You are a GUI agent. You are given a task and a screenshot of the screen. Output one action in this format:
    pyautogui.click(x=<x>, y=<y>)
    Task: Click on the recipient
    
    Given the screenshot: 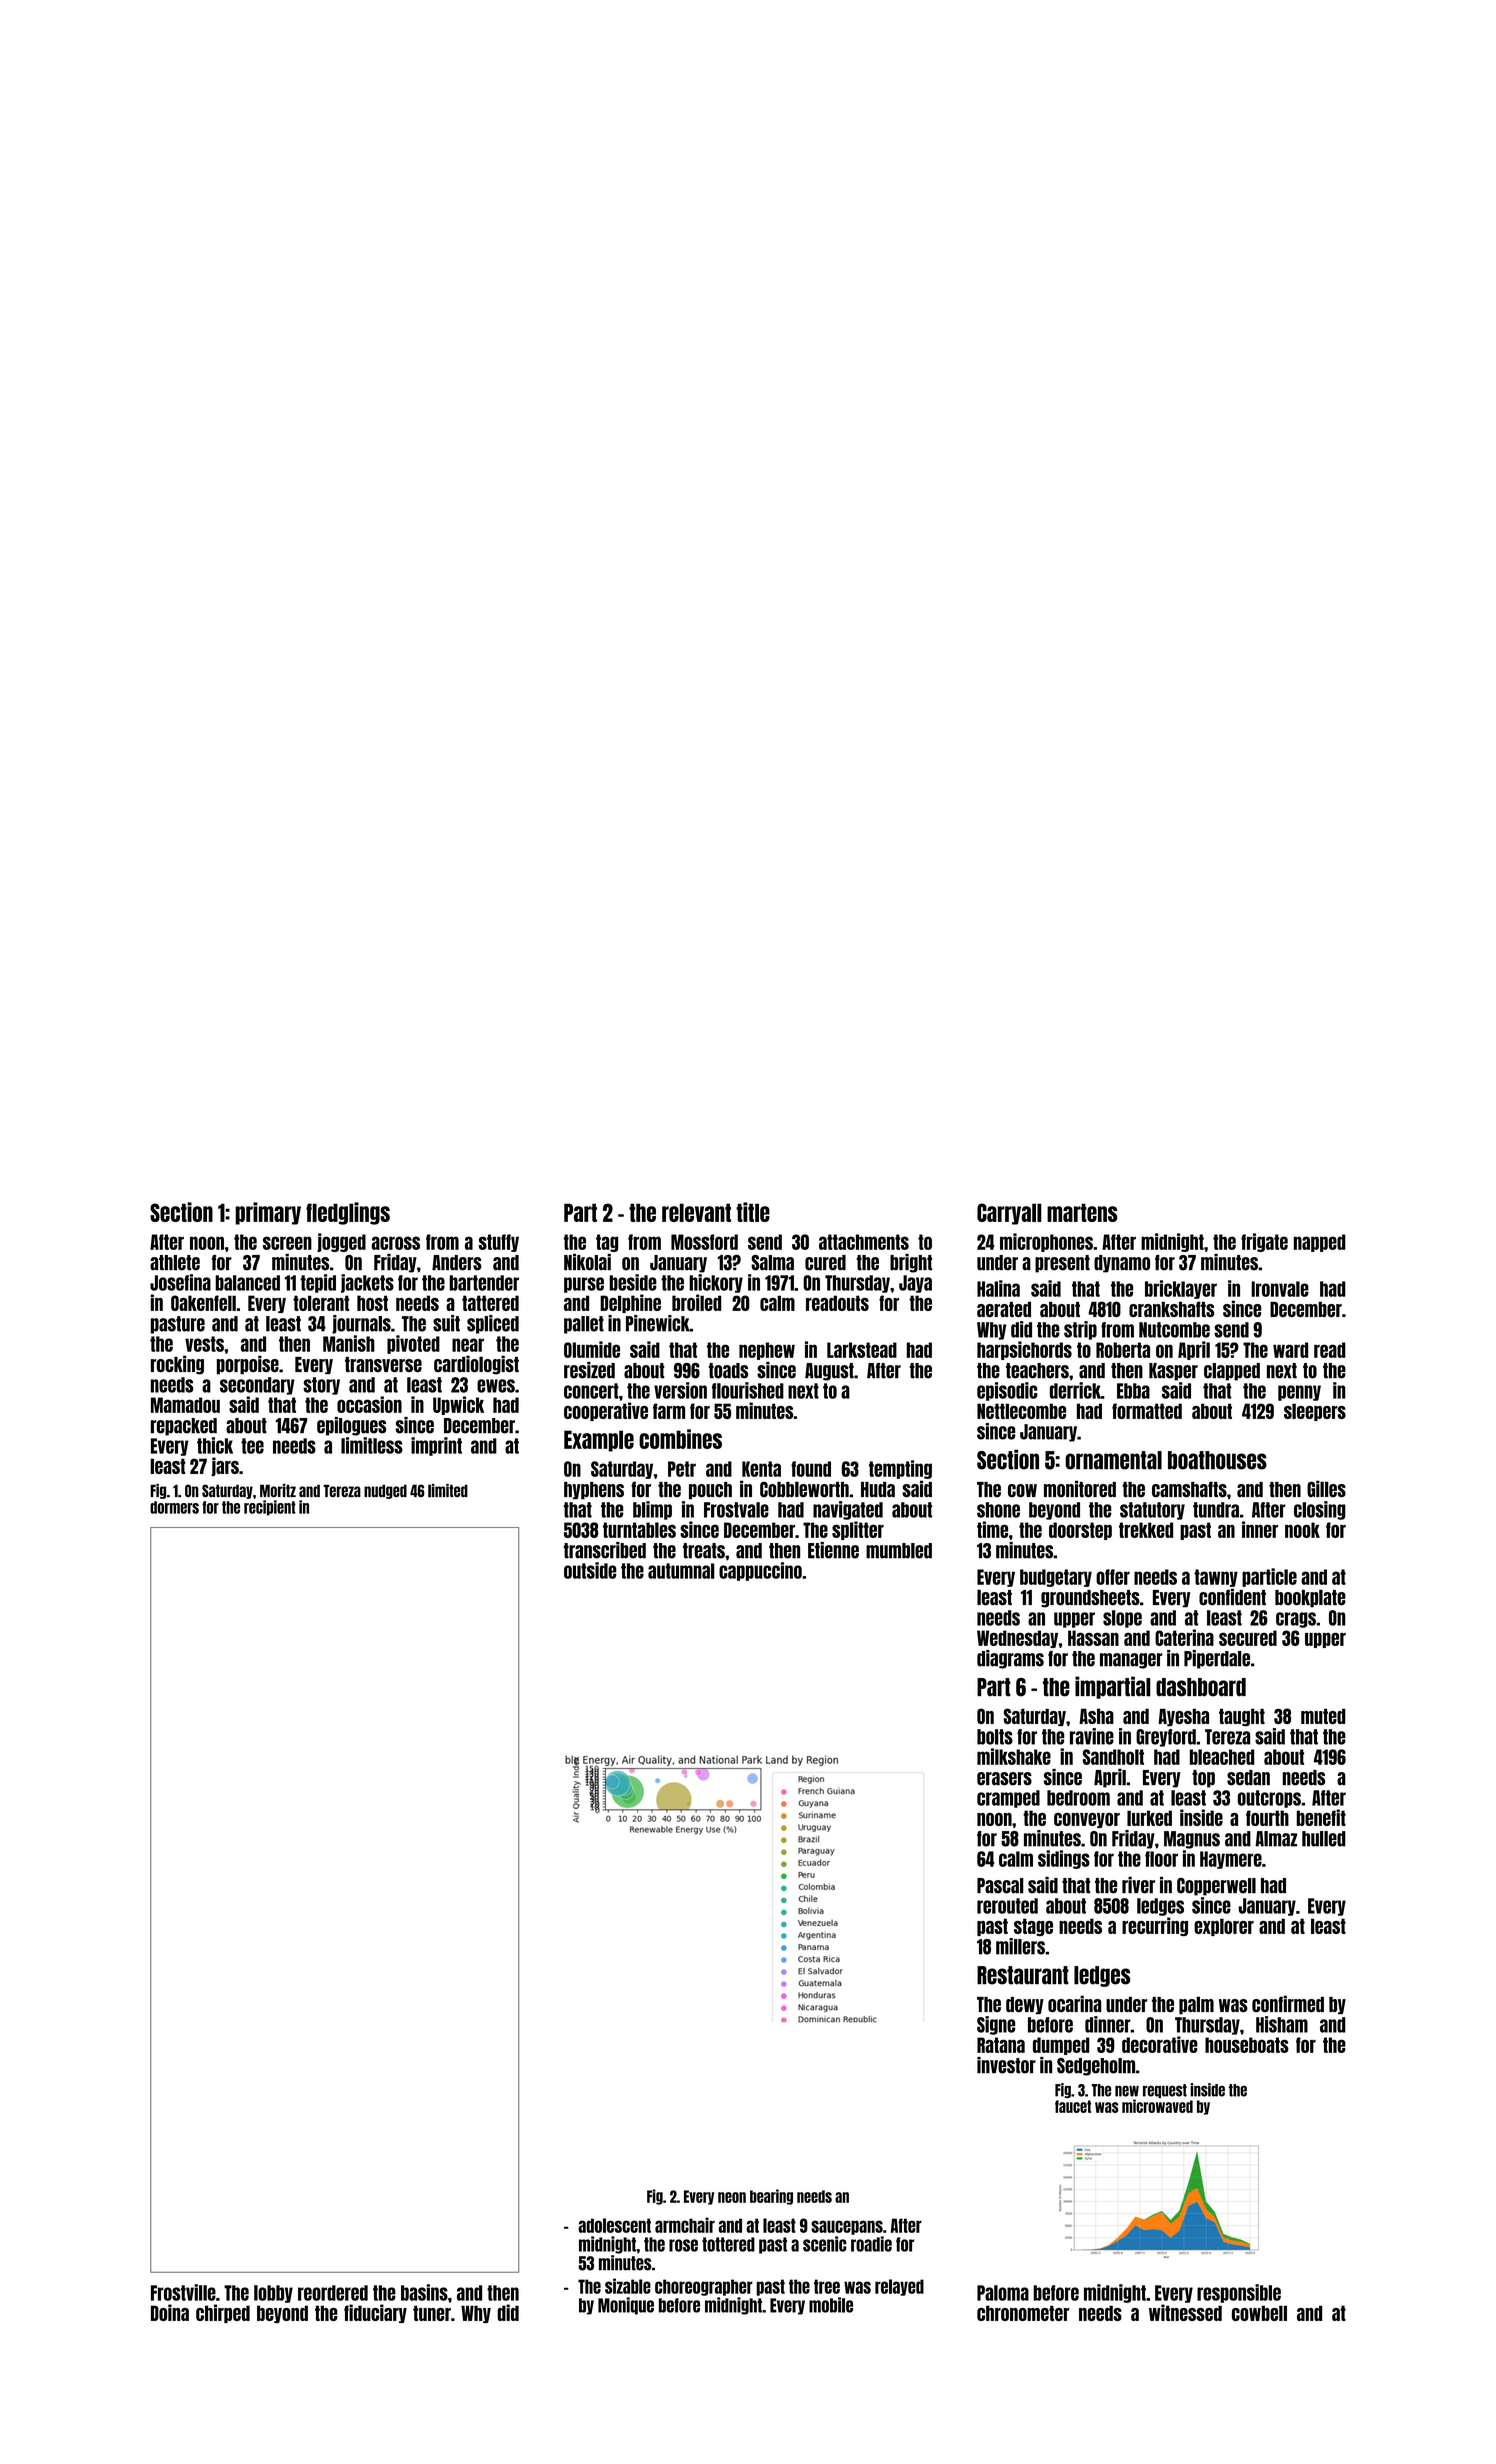 What is the action you would take?
    pyautogui.click(x=270, y=1508)
